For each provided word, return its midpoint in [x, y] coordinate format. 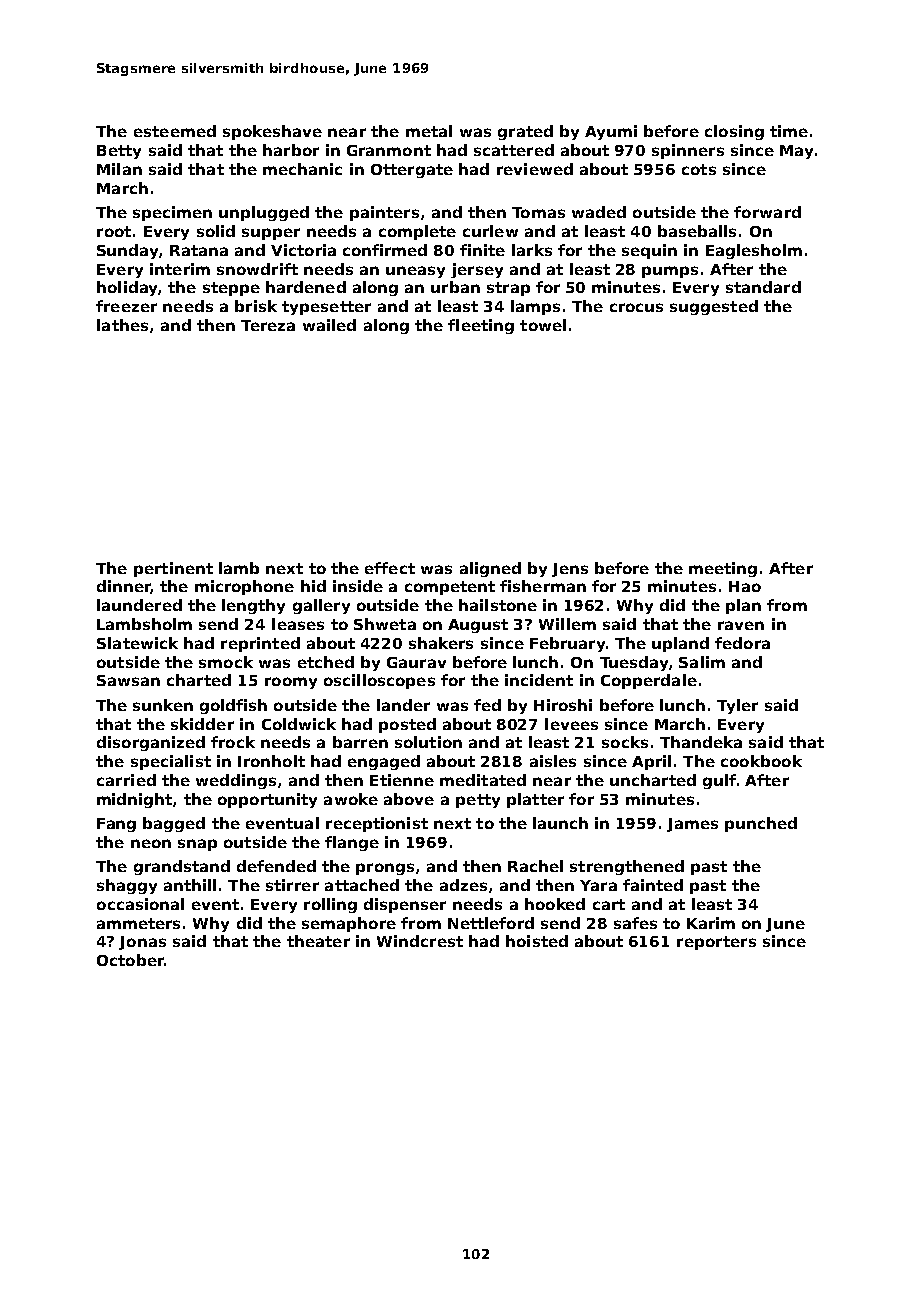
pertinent [173, 569]
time [789, 131]
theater [318, 941]
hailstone [498, 605]
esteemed [175, 131]
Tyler [737, 706]
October [130, 960]
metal [429, 131]
